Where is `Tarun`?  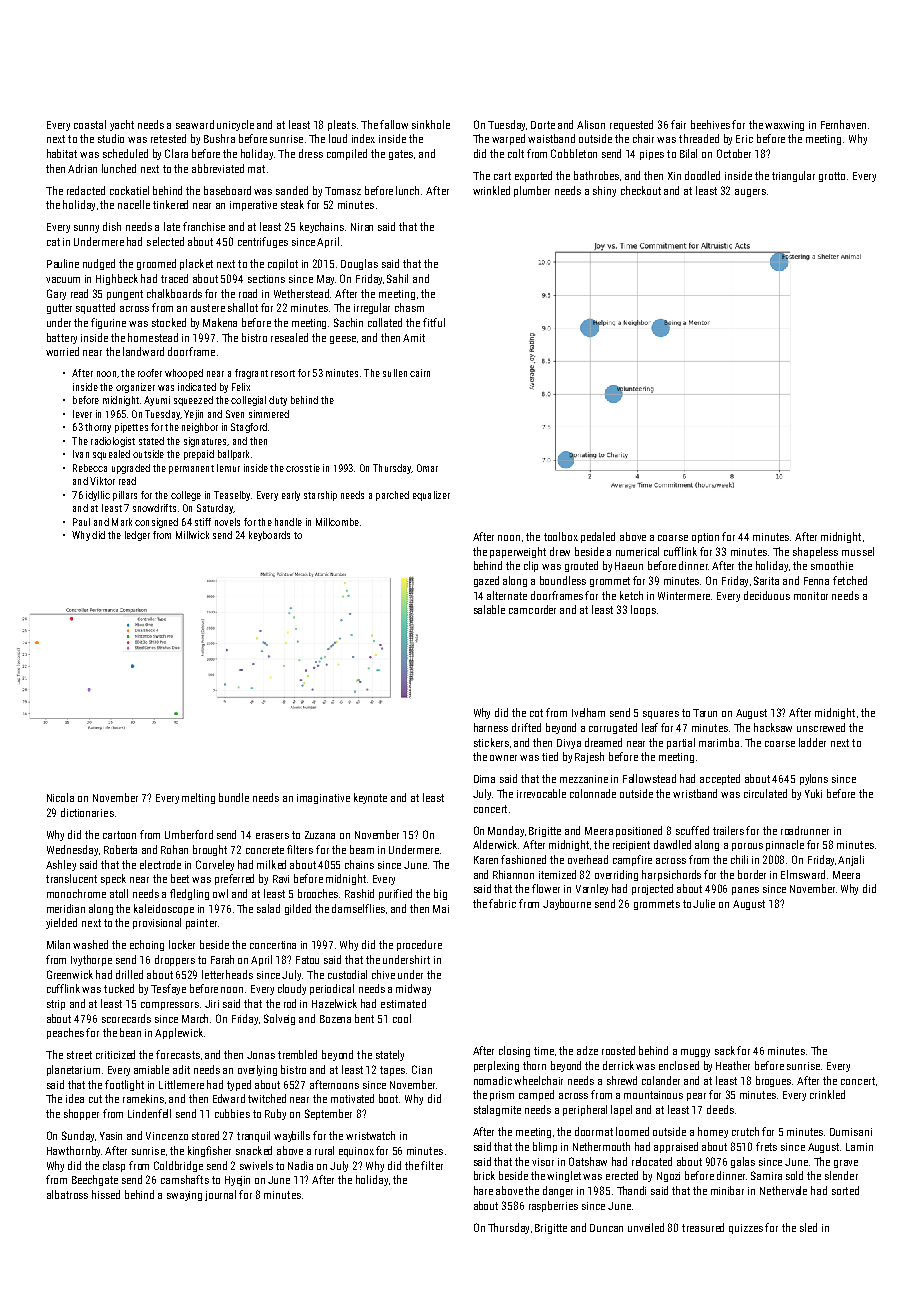
Tarun is located at coordinates (705, 713).
